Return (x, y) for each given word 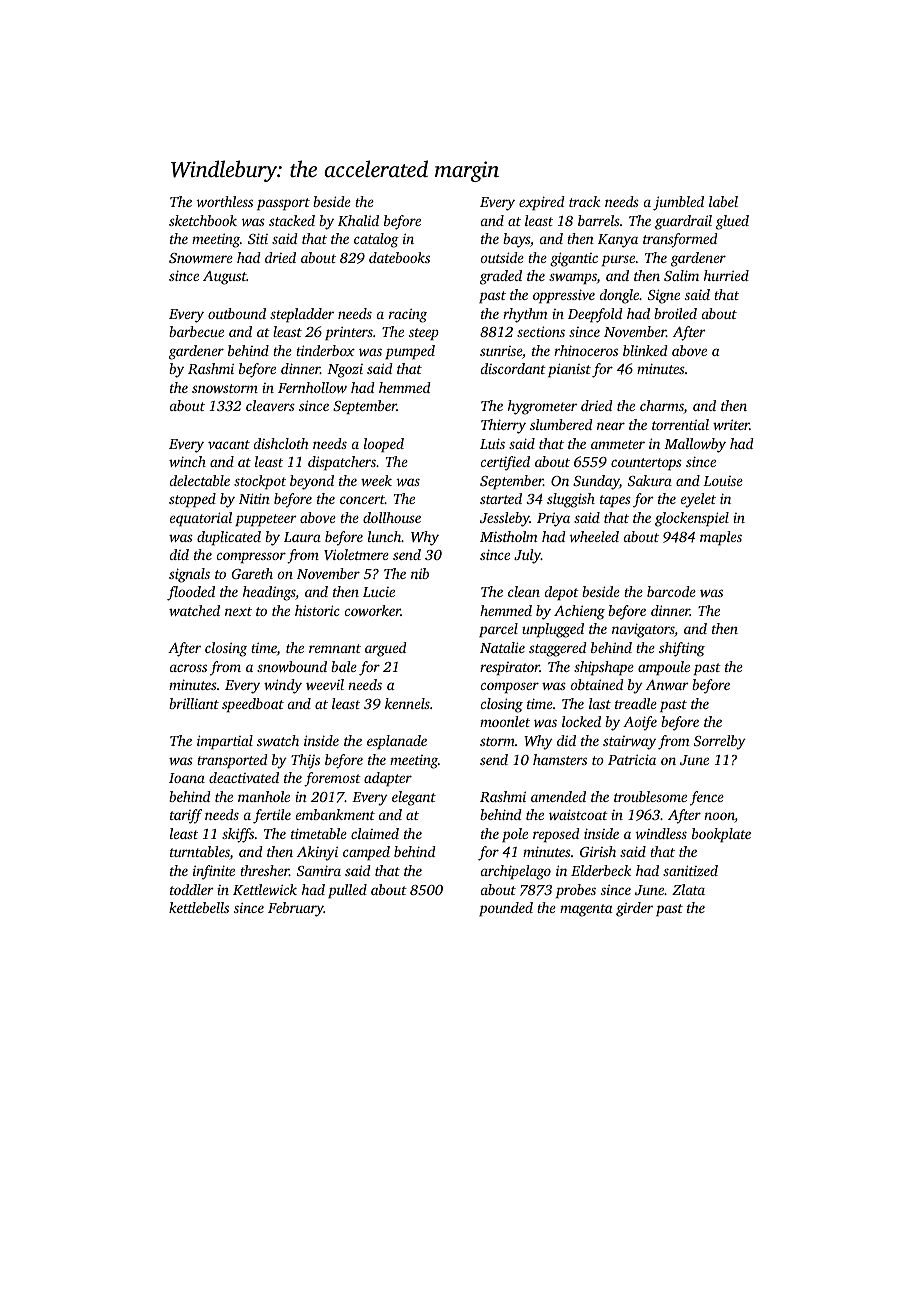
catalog (376, 240)
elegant (414, 798)
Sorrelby (720, 742)
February (296, 909)
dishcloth (281, 443)
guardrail (683, 222)
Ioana (187, 778)
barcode (671, 591)
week (376, 480)
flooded (191, 593)
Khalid (358, 220)
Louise (723, 481)
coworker (373, 610)
